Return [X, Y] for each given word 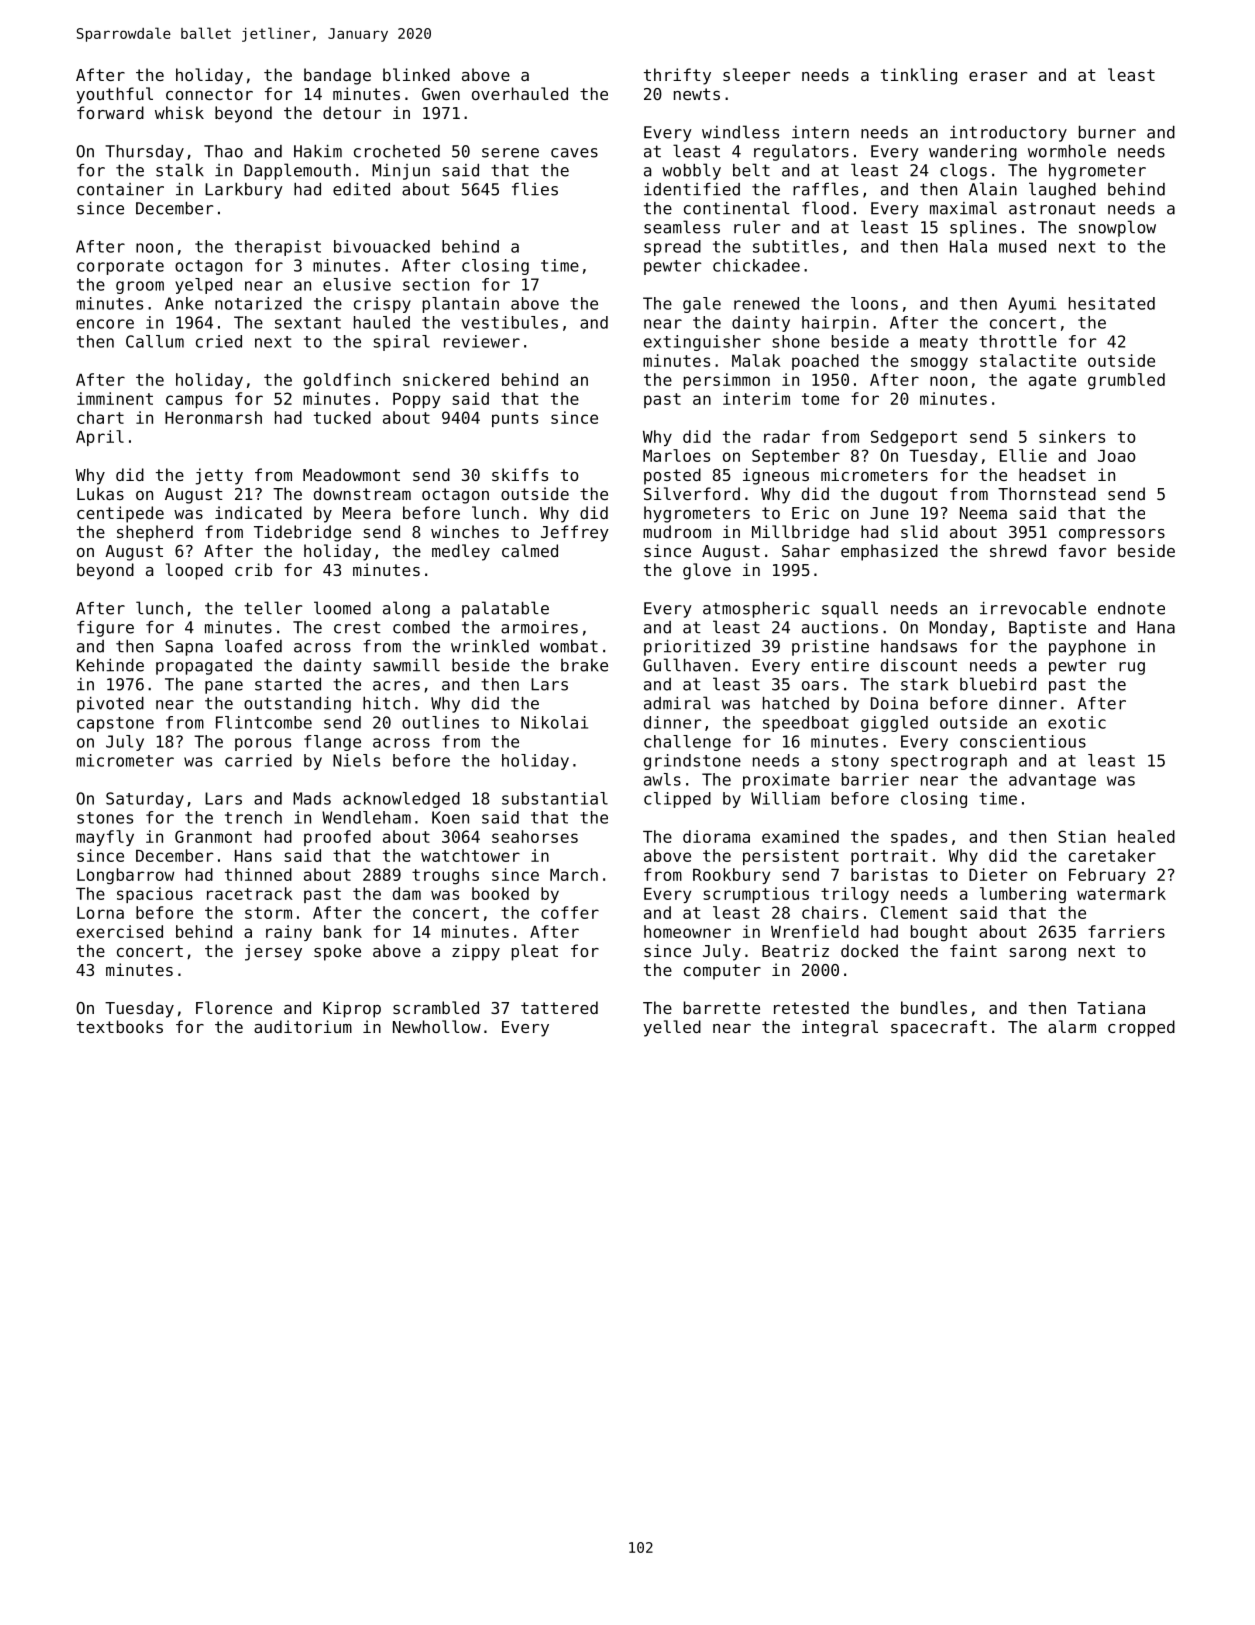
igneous [776, 476]
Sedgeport [914, 438]
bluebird [998, 684]
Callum [155, 341]
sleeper [756, 76]
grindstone [692, 762]
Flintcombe [264, 722]
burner [1107, 132]
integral [840, 1028]
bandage [337, 76]
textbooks [120, 1026]
